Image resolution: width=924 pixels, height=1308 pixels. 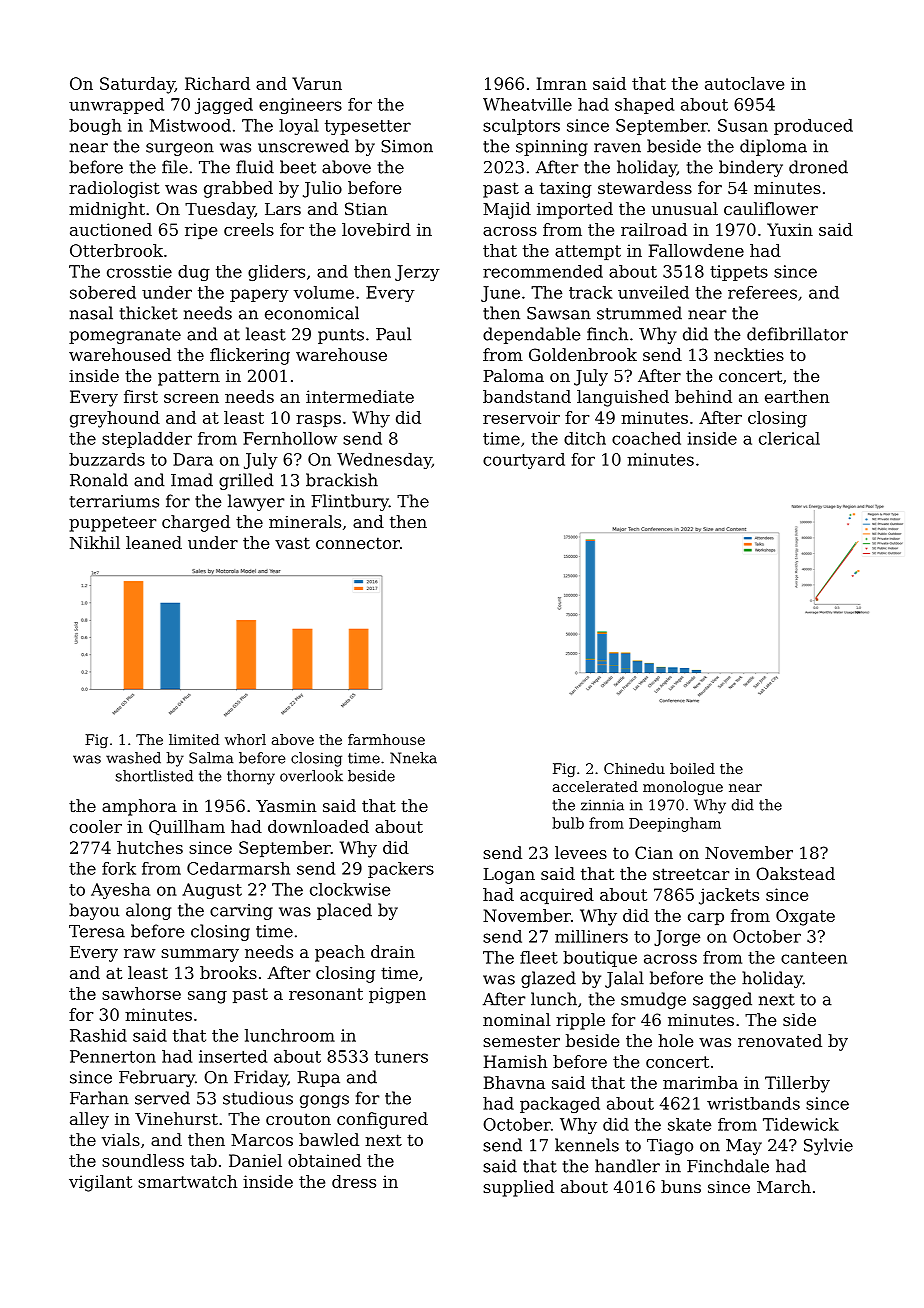 What do you see at coordinates (507, 210) in the document?
I see `Majid` at bounding box center [507, 210].
